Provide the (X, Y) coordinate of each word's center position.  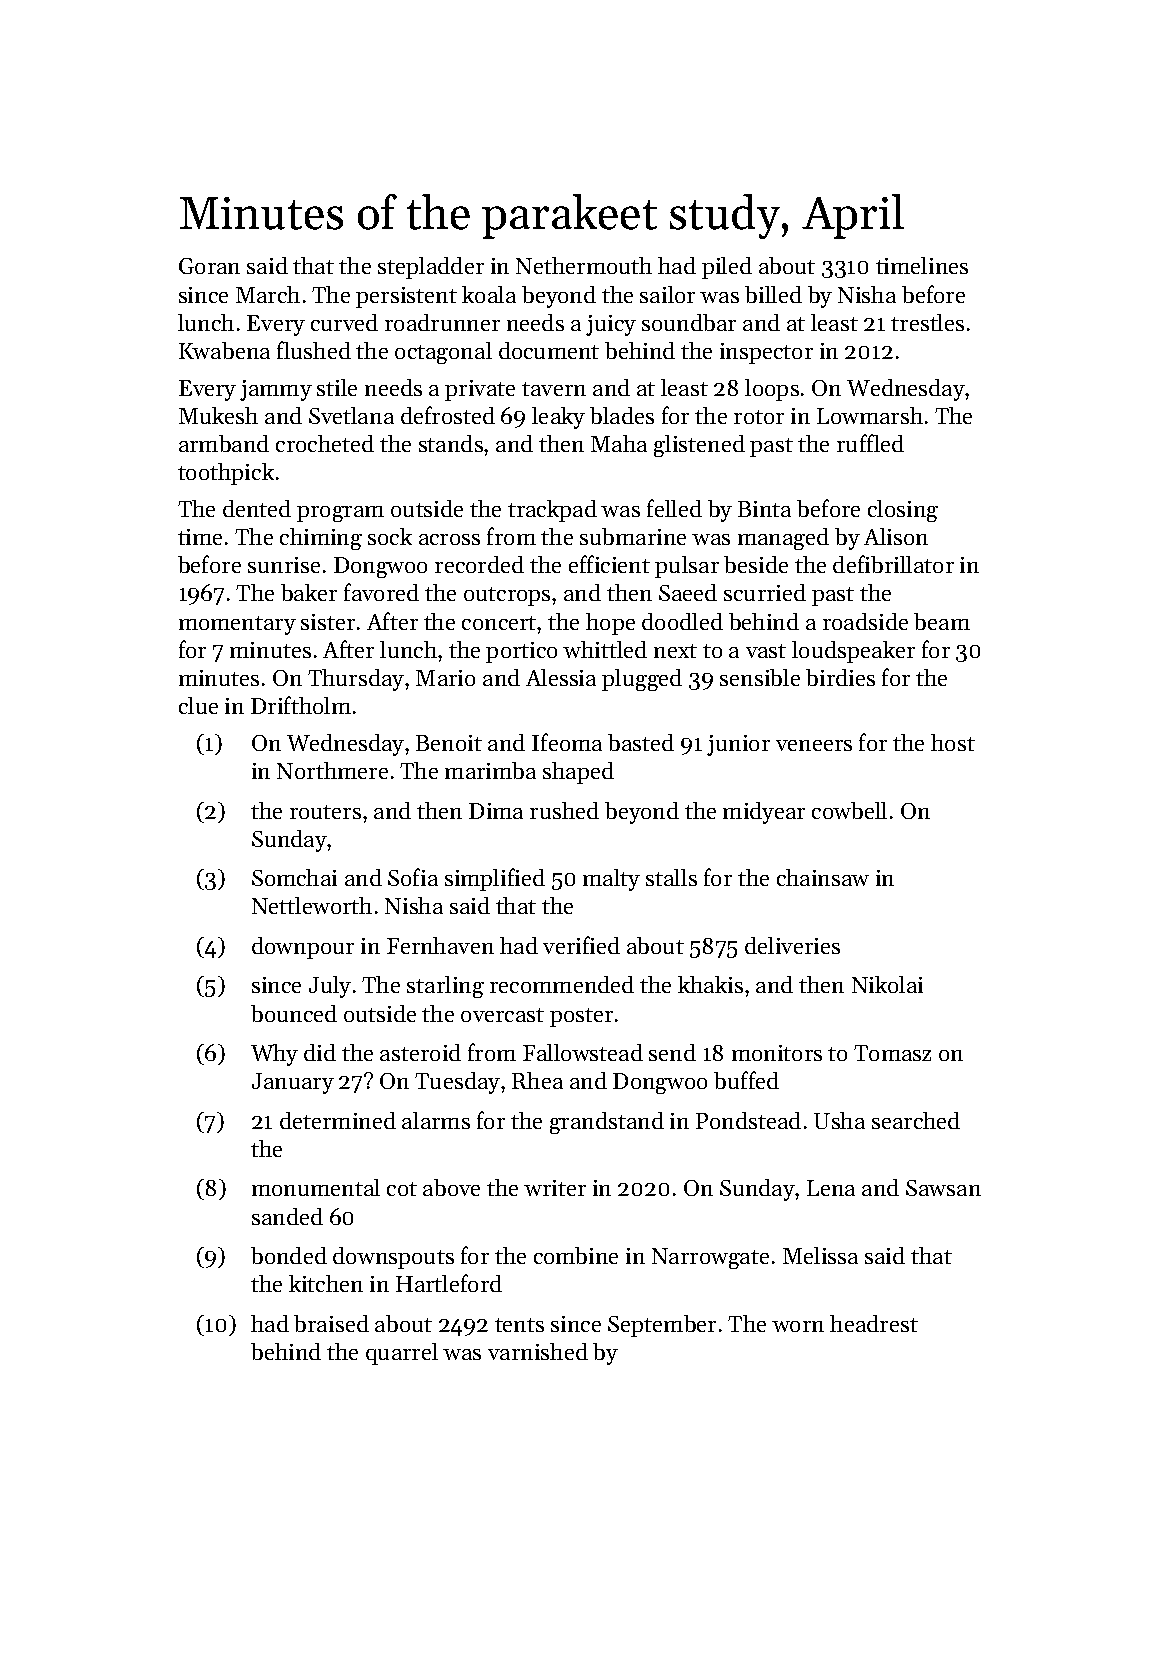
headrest (874, 1323)
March (268, 294)
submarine (633, 536)
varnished (538, 1351)
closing (903, 511)
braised (331, 1323)
